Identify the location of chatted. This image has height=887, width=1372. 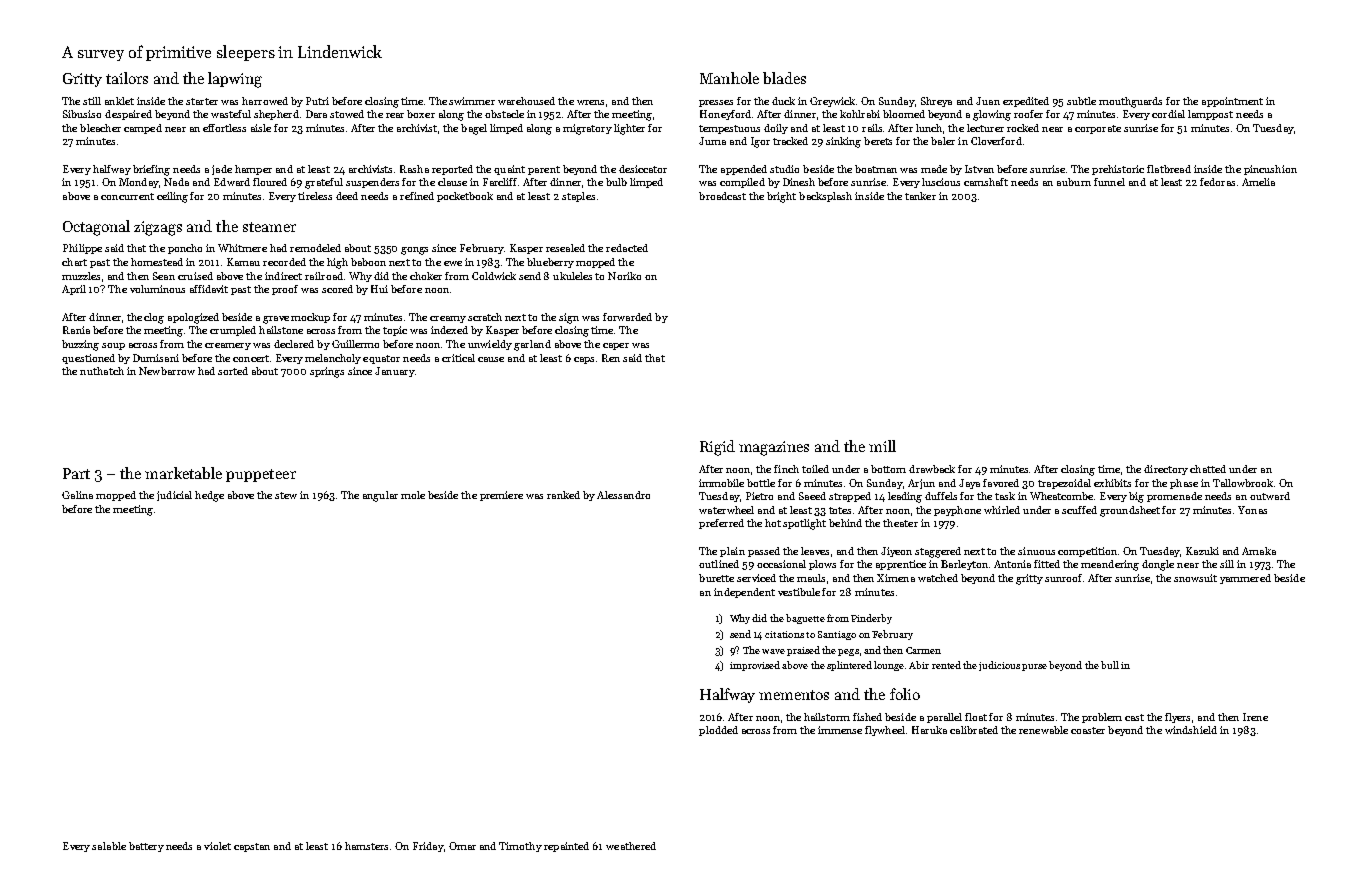
(1208, 469).
